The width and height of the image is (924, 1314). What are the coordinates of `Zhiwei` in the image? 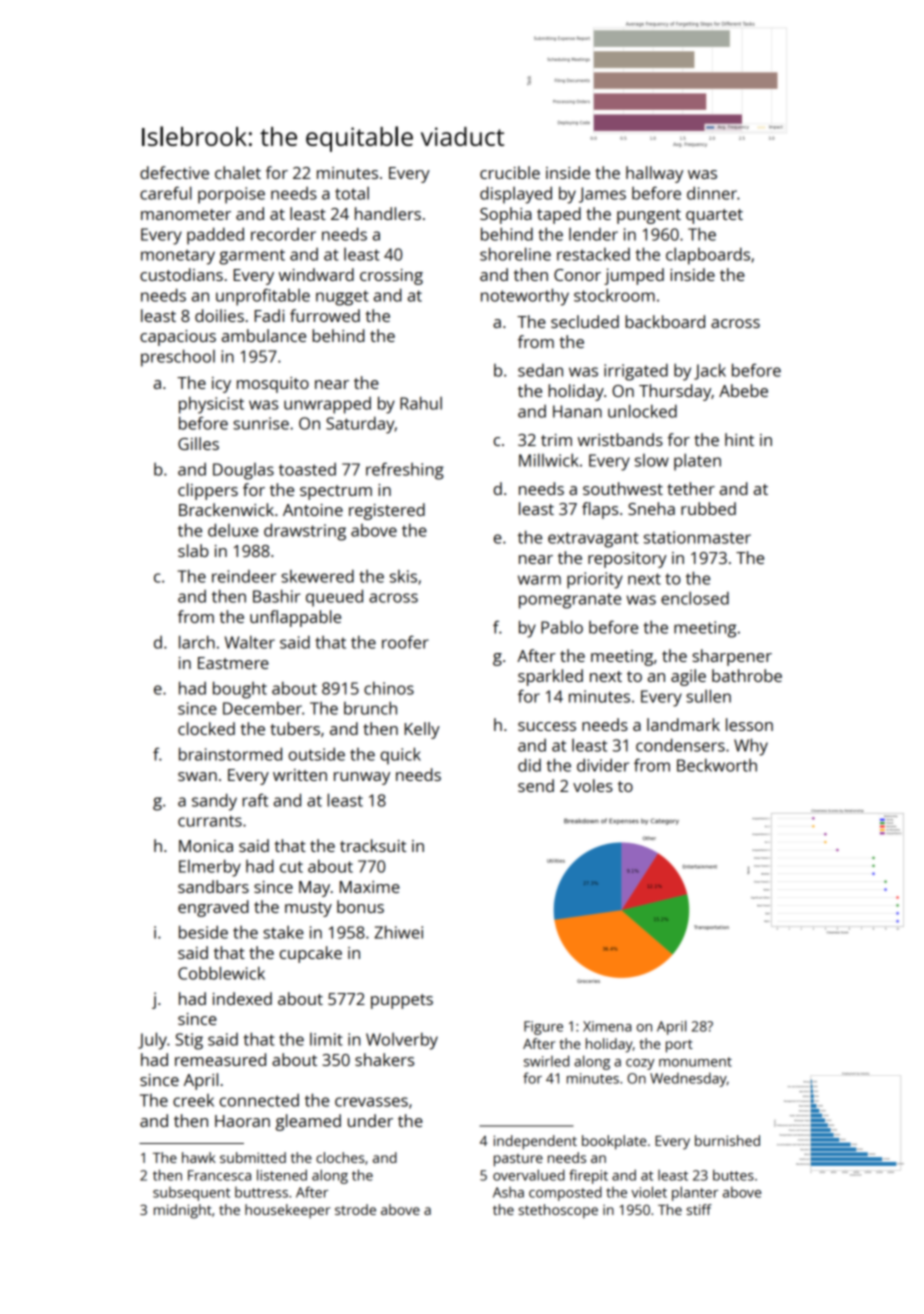 It's located at (398, 932).
